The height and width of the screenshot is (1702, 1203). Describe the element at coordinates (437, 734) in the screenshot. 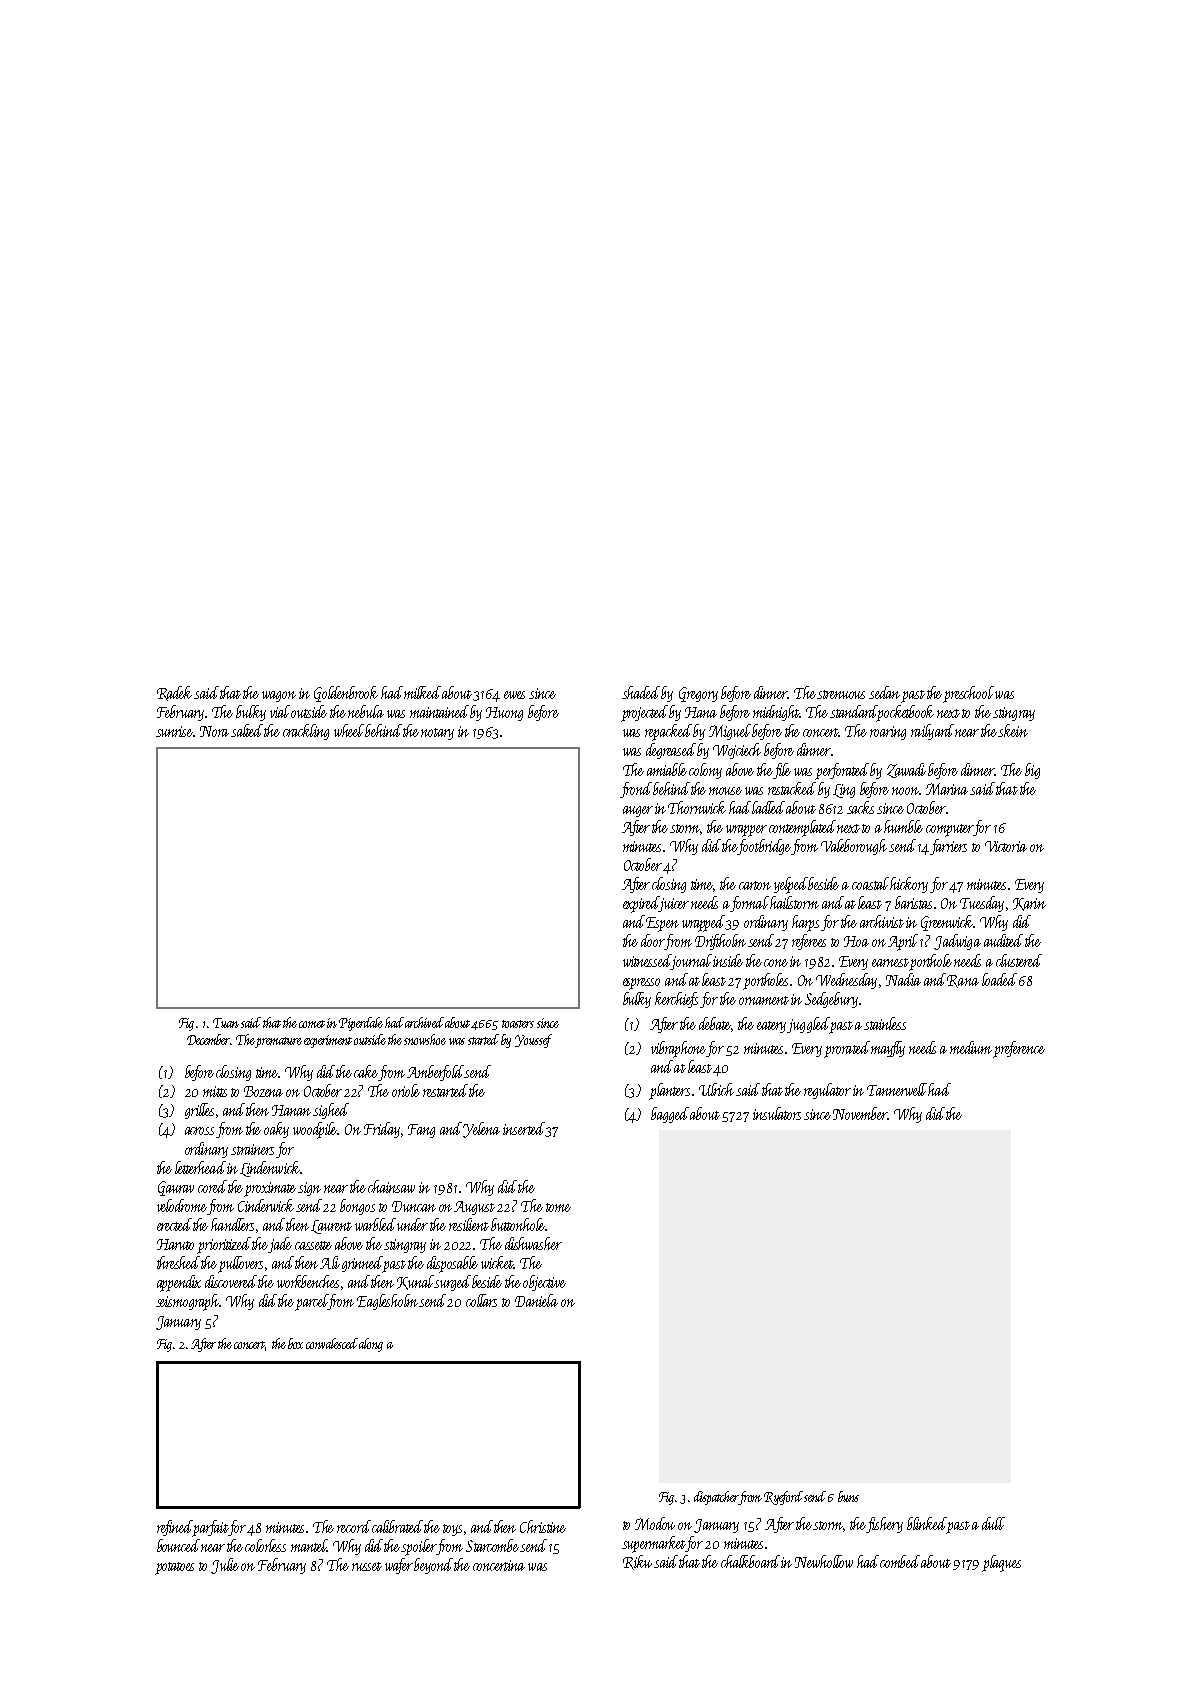

I see `notary` at that location.
